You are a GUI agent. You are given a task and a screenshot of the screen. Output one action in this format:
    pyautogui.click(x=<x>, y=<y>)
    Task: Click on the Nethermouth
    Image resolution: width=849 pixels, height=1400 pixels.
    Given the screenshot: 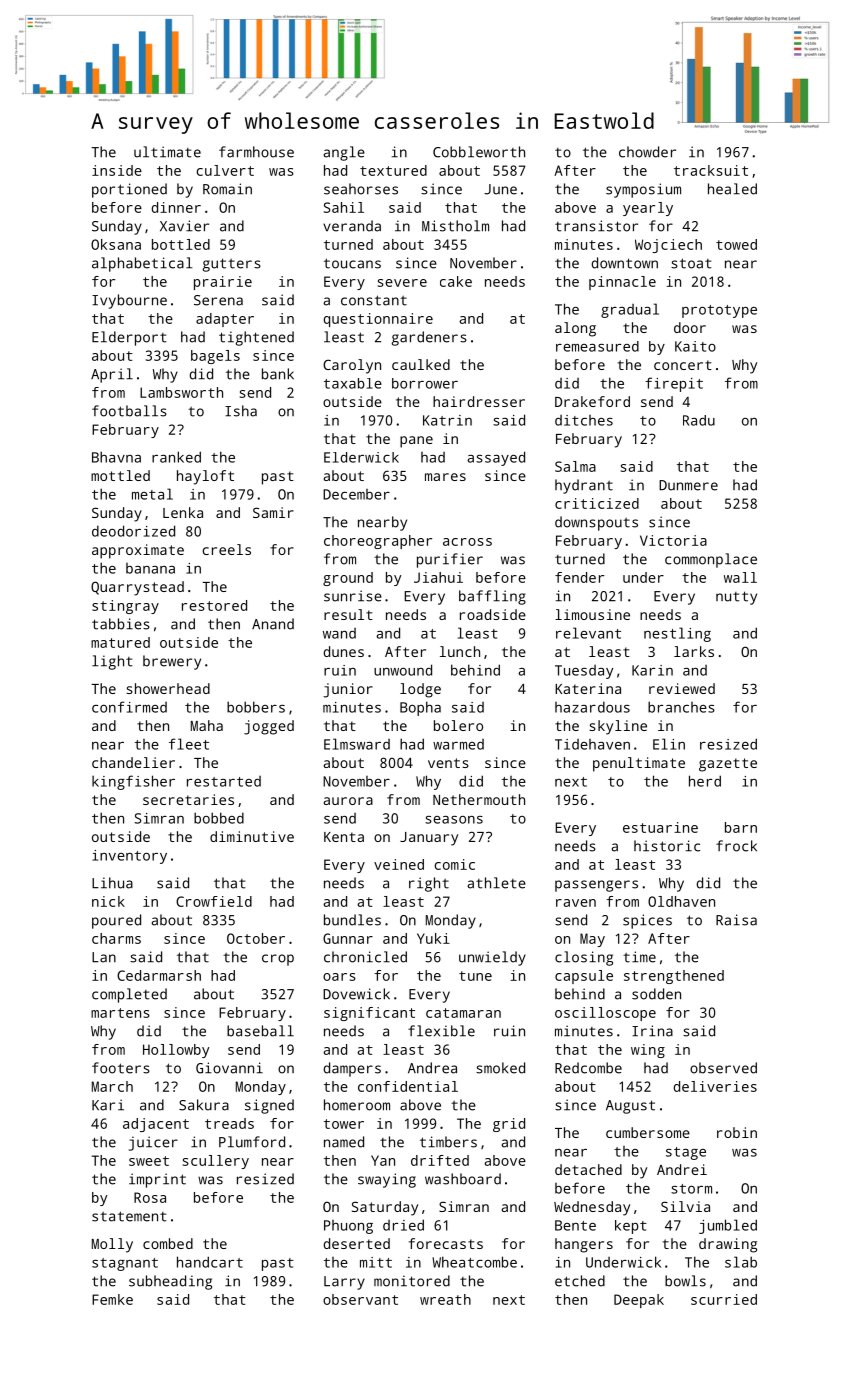 What is the action you would take?
    pyautogui.click(x=479, y=799)
